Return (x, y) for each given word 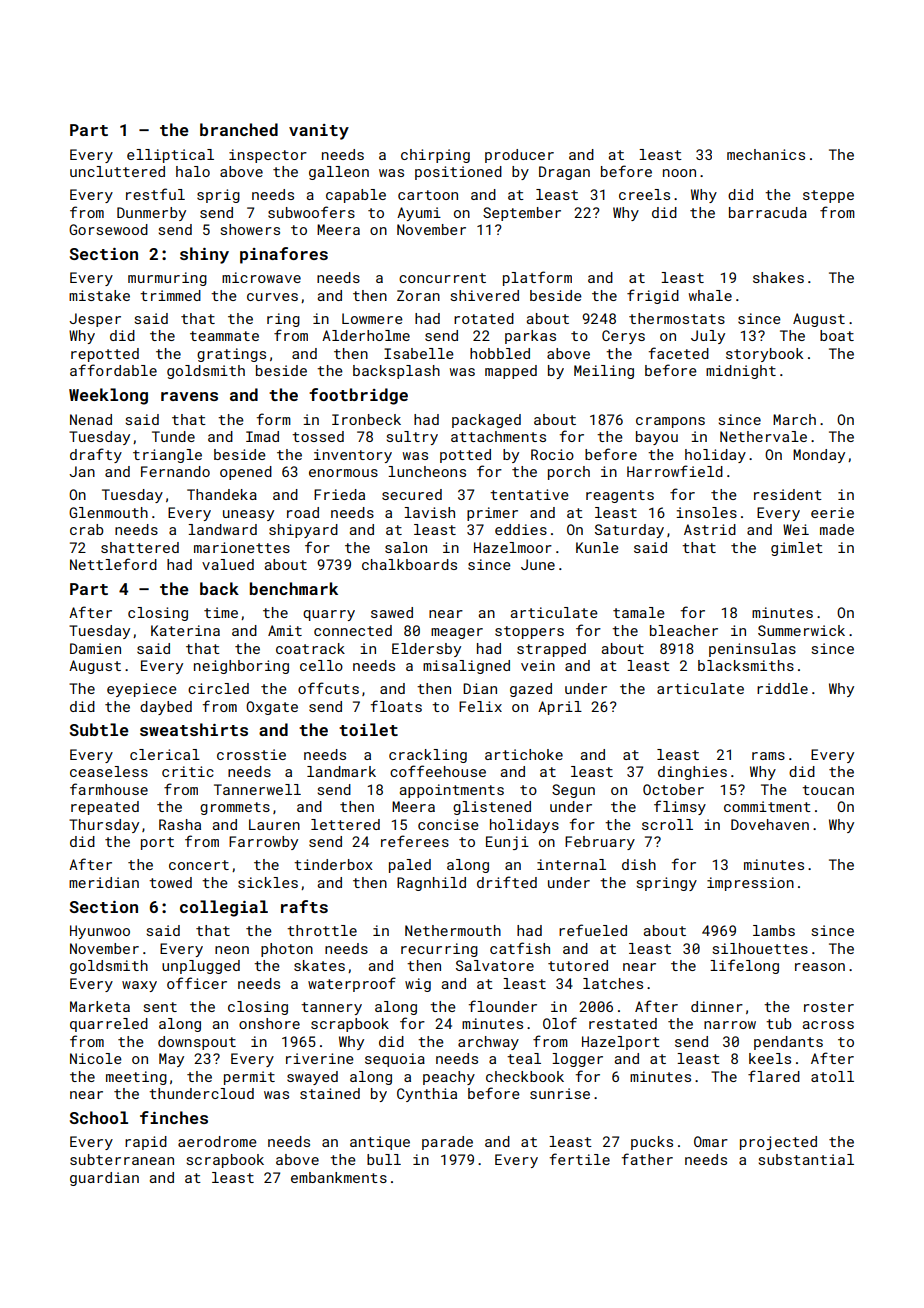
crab (87, 529)
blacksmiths (746, 665)
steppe (828, 196)
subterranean (122, 1159)
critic (188, 771)
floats (396, 706)
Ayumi (419, 214)
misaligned (466, 667)
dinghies (692, 773)
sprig (218, 196)
